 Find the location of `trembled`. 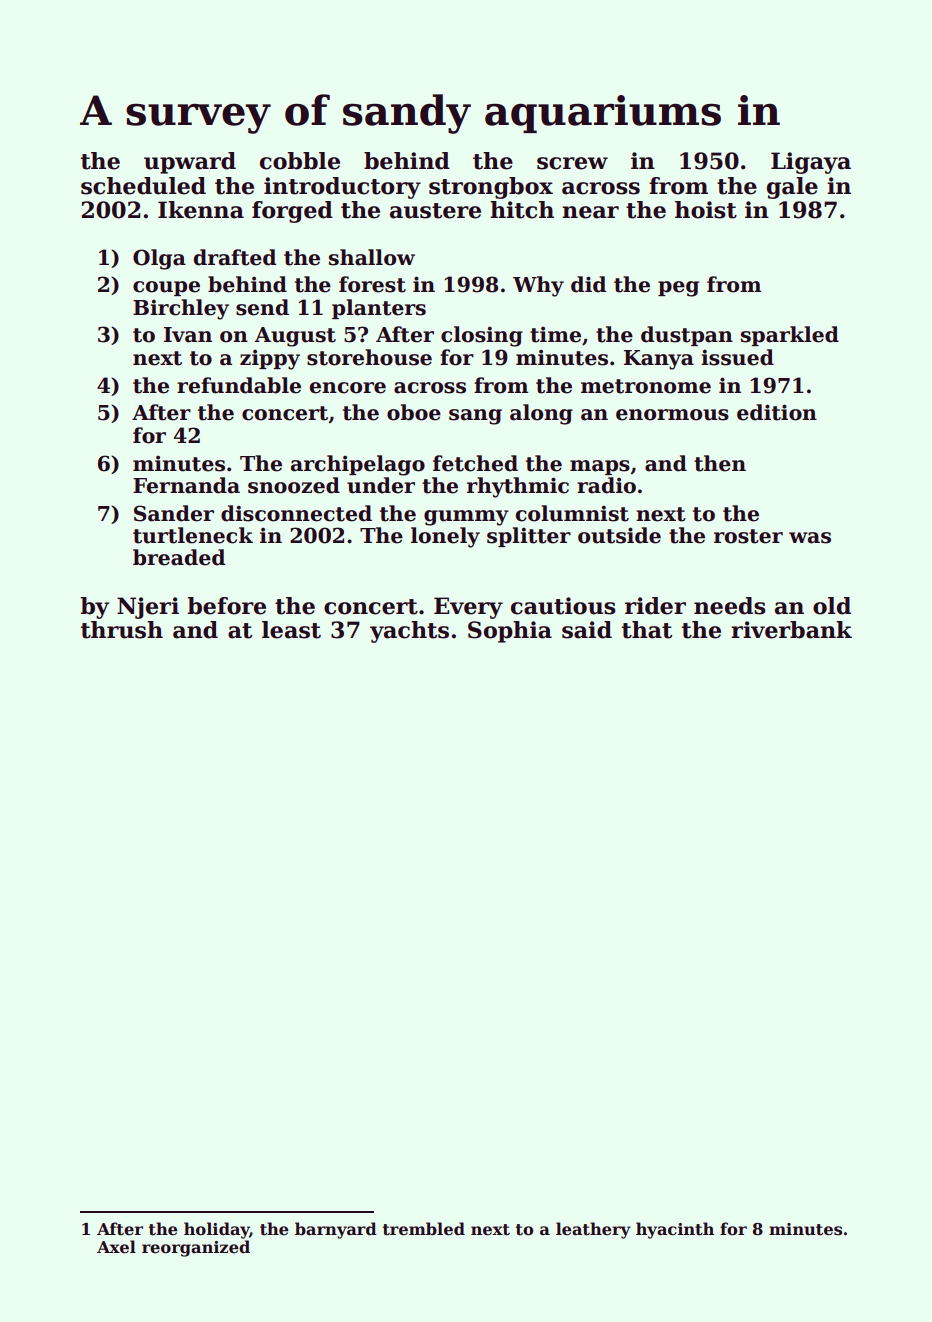

trembled is located at coordinates (424, 1229).
